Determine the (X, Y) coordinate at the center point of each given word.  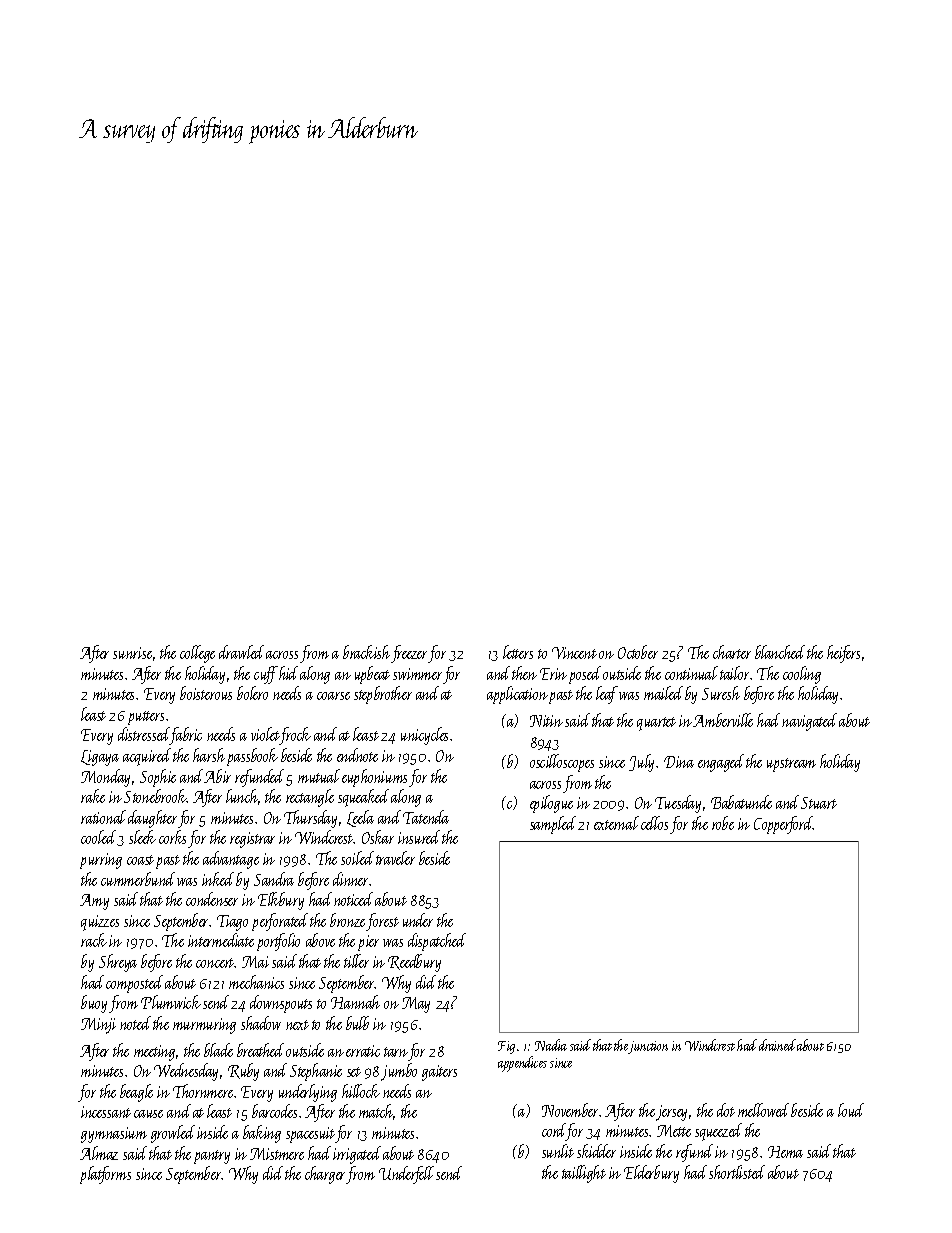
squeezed (718, 1132)
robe (723, 823)
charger (326, 1175)
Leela (360, 818)
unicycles (424, 736)
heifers (843, 654)
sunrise (132, 653)
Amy (94, 902)
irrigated (357, 1155)
